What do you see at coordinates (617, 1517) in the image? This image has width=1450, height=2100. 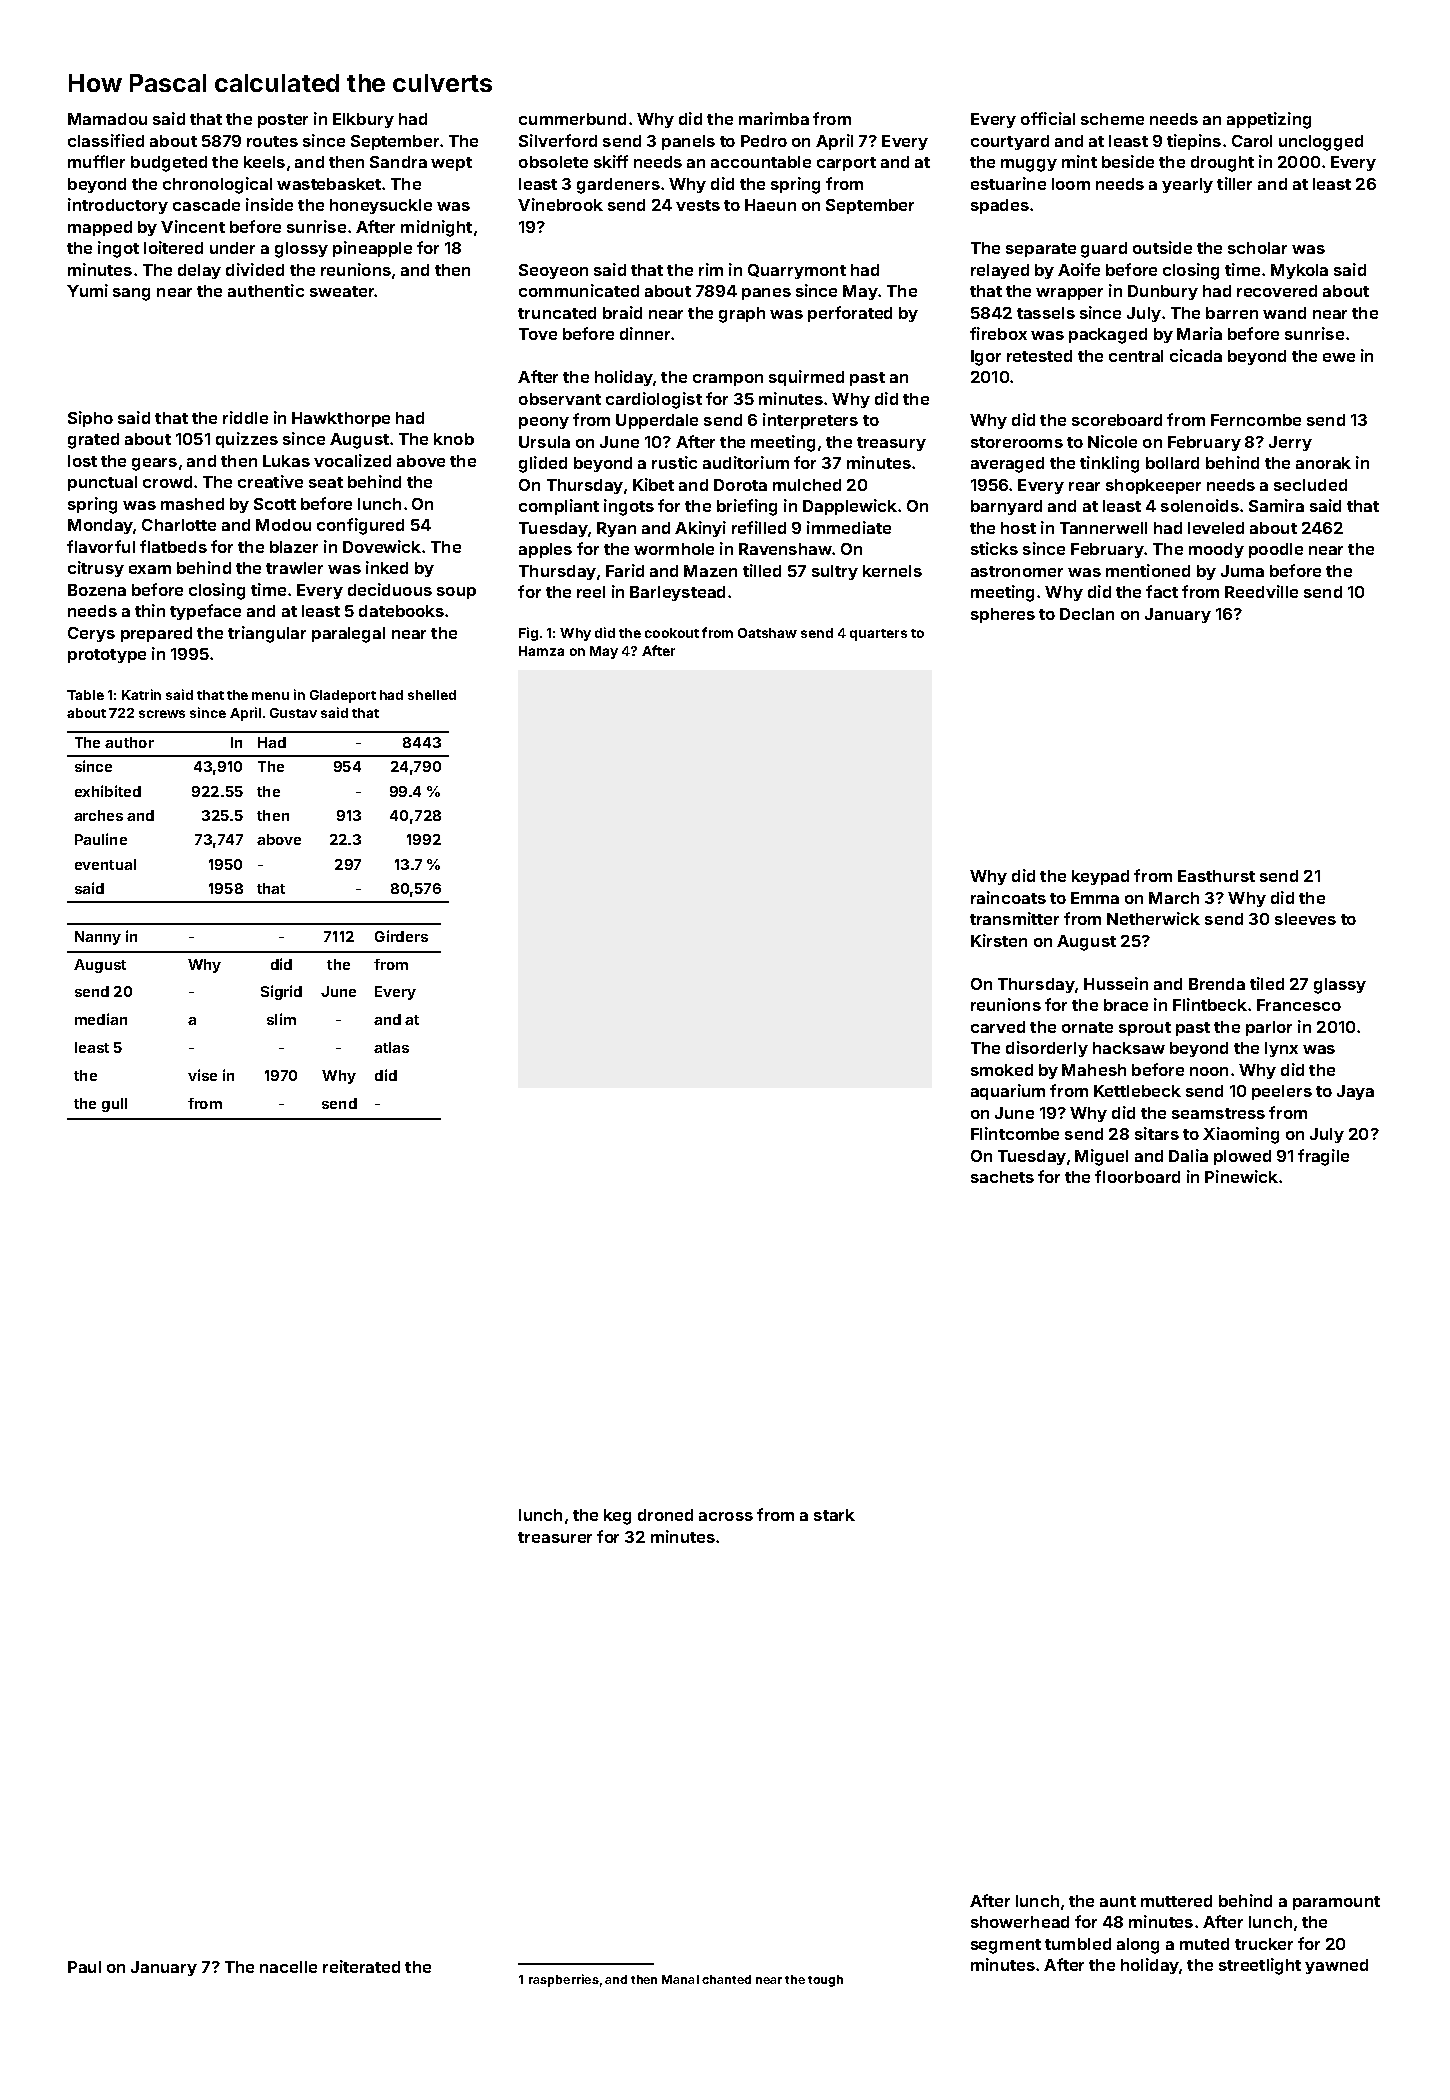 I see `keg` at bounding box center [617, 1517].
